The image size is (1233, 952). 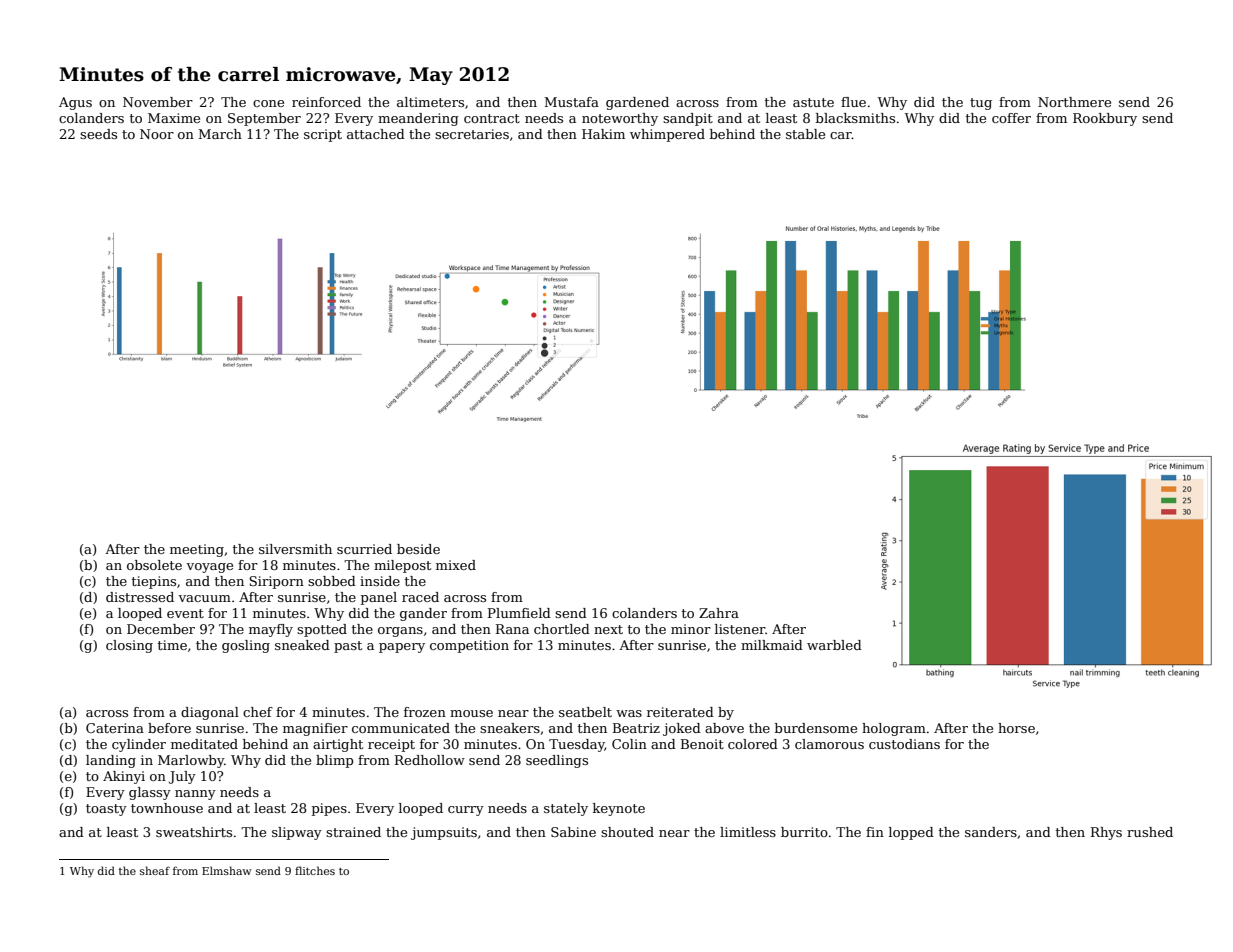 I want to click on blacksmiths, so click(x=855, y=118).
